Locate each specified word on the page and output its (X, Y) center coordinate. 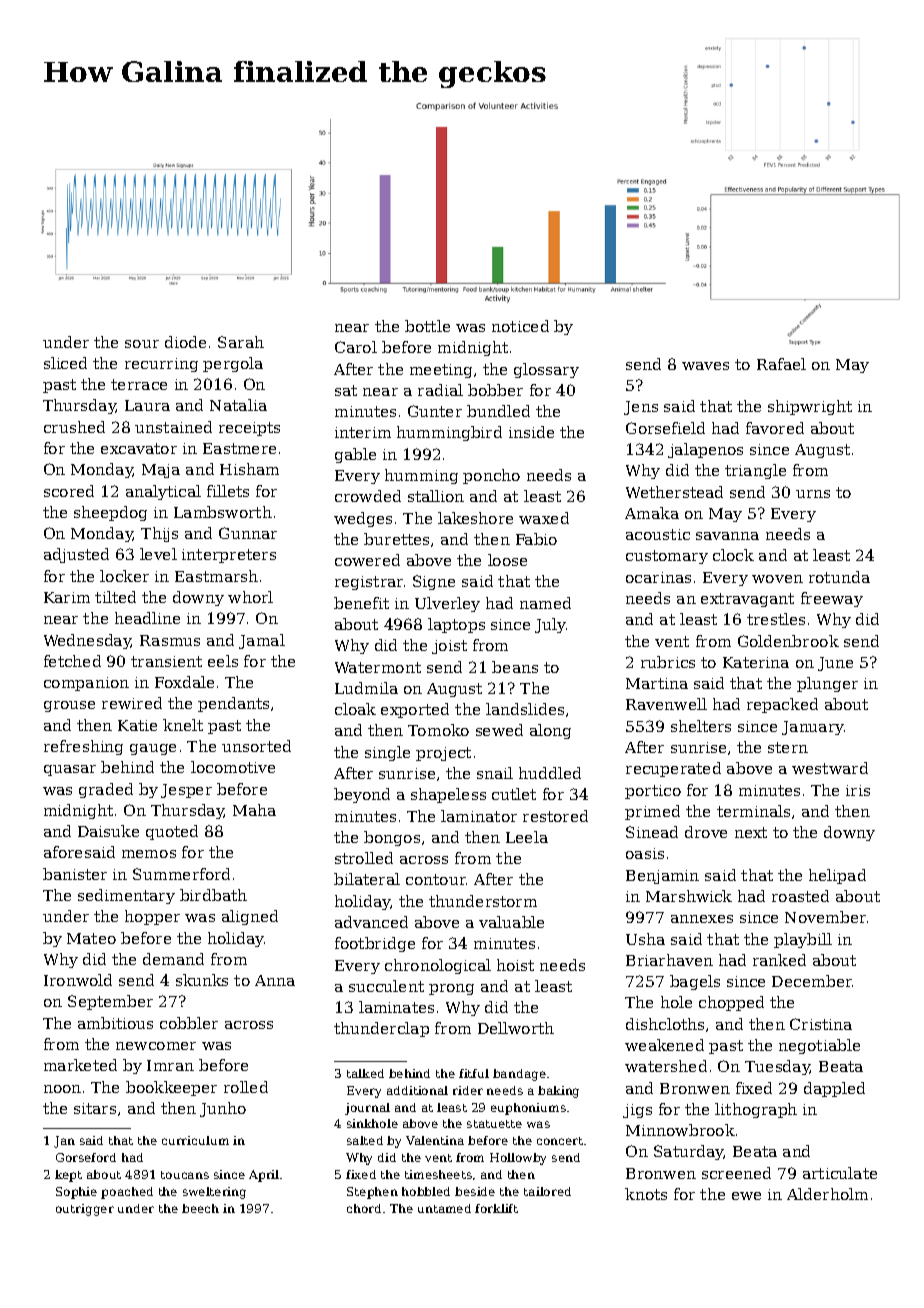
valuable (511, 922)
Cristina (821, 1024)
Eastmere (239, 448)
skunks (202, 980)
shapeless (448, 795)
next (751, 832)
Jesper (186, 791)
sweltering (214, 1193)
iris (858, 790)
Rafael (781, 364)
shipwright (810, 407)
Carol (356, 347)
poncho (491, 476)
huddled (550, 773)
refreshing (83, 747)
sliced (65, 363)
